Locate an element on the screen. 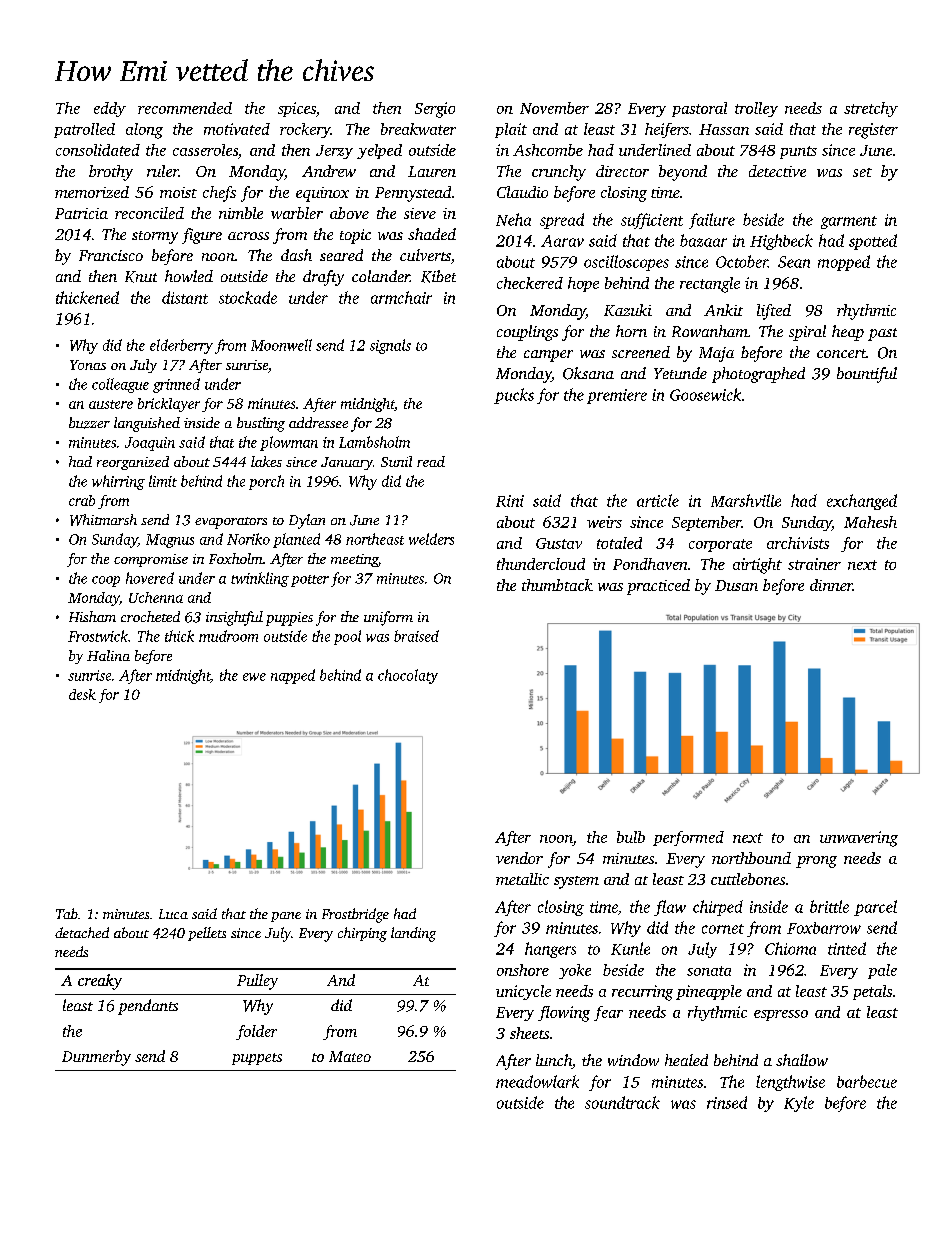  desk is located at coordinates (82, 694).
